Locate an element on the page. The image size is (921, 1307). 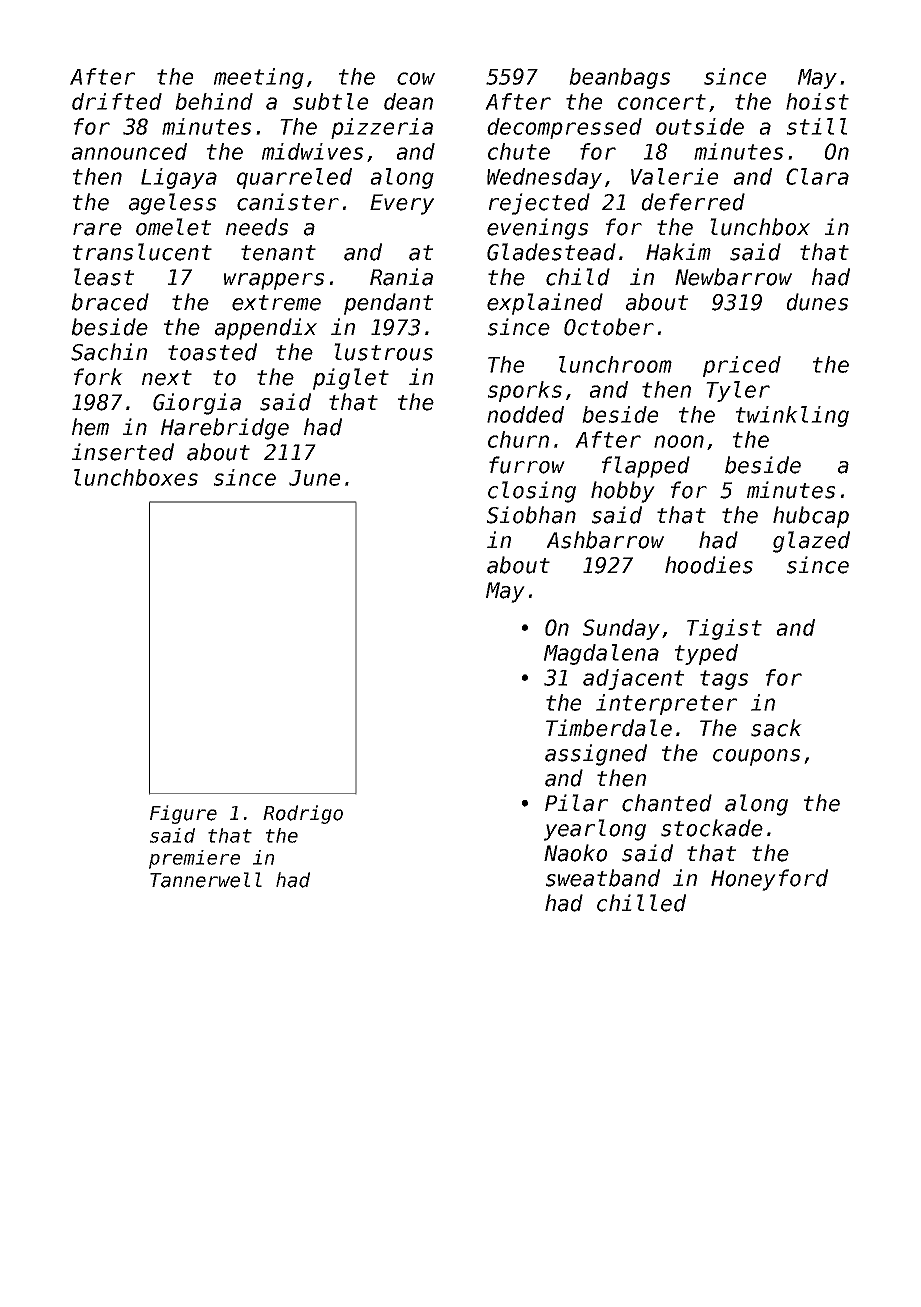
drifted is located at coordinates (117, 101).
